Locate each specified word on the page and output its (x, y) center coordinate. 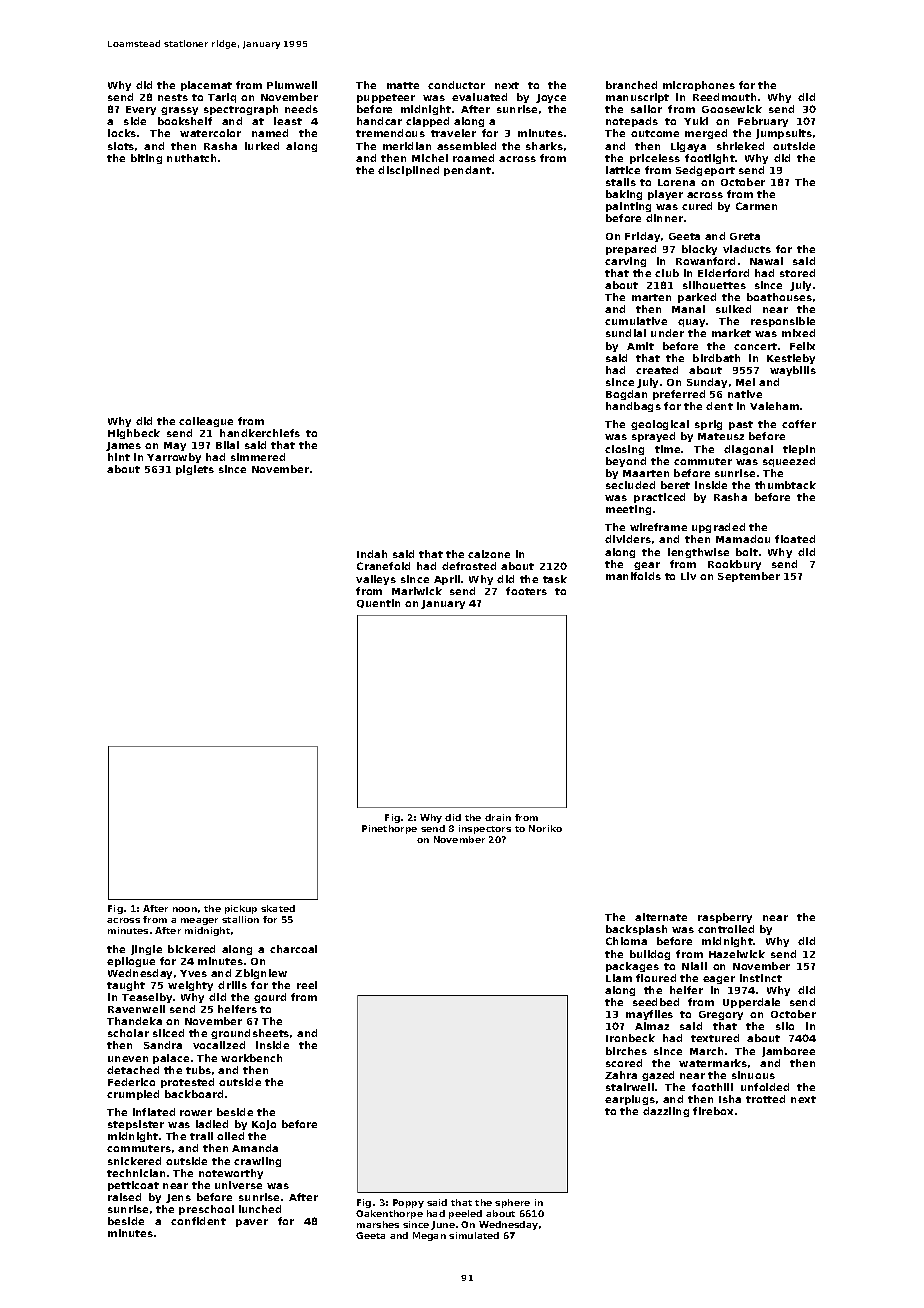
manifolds (633, 576)
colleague (206, 422)
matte (403, 85)
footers (526, 591)
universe (238, 1185)
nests (173, 97)
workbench (251, 1058)
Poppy (408, 1203)
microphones (699, 86)
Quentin (378, 603)
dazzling (666, 1112)
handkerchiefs (260, 433)
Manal (688, 309)
